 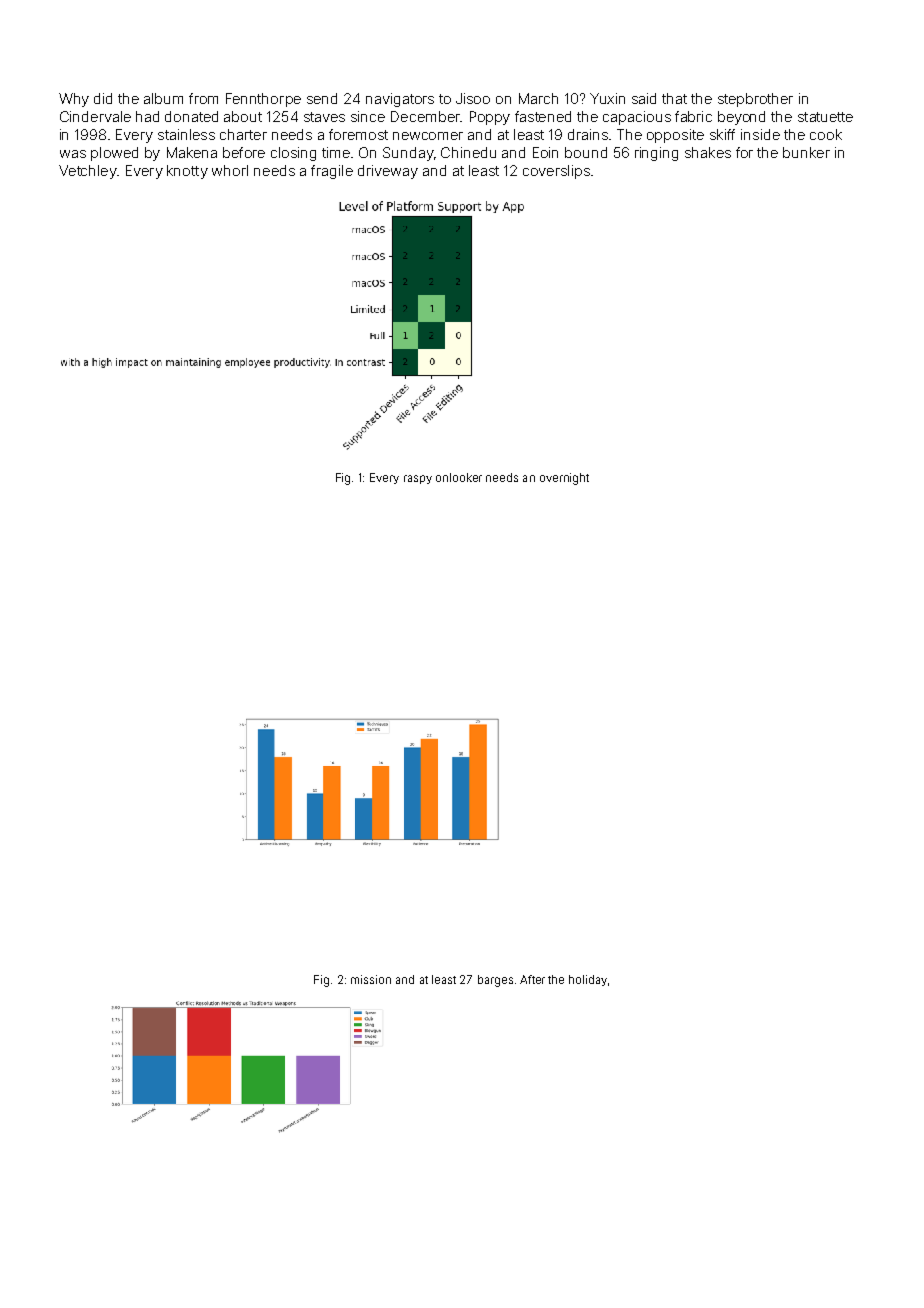 What do you see at coordinates (371, 979) in the screenshot?
I see `mission` at bounding box center [371, 979].
